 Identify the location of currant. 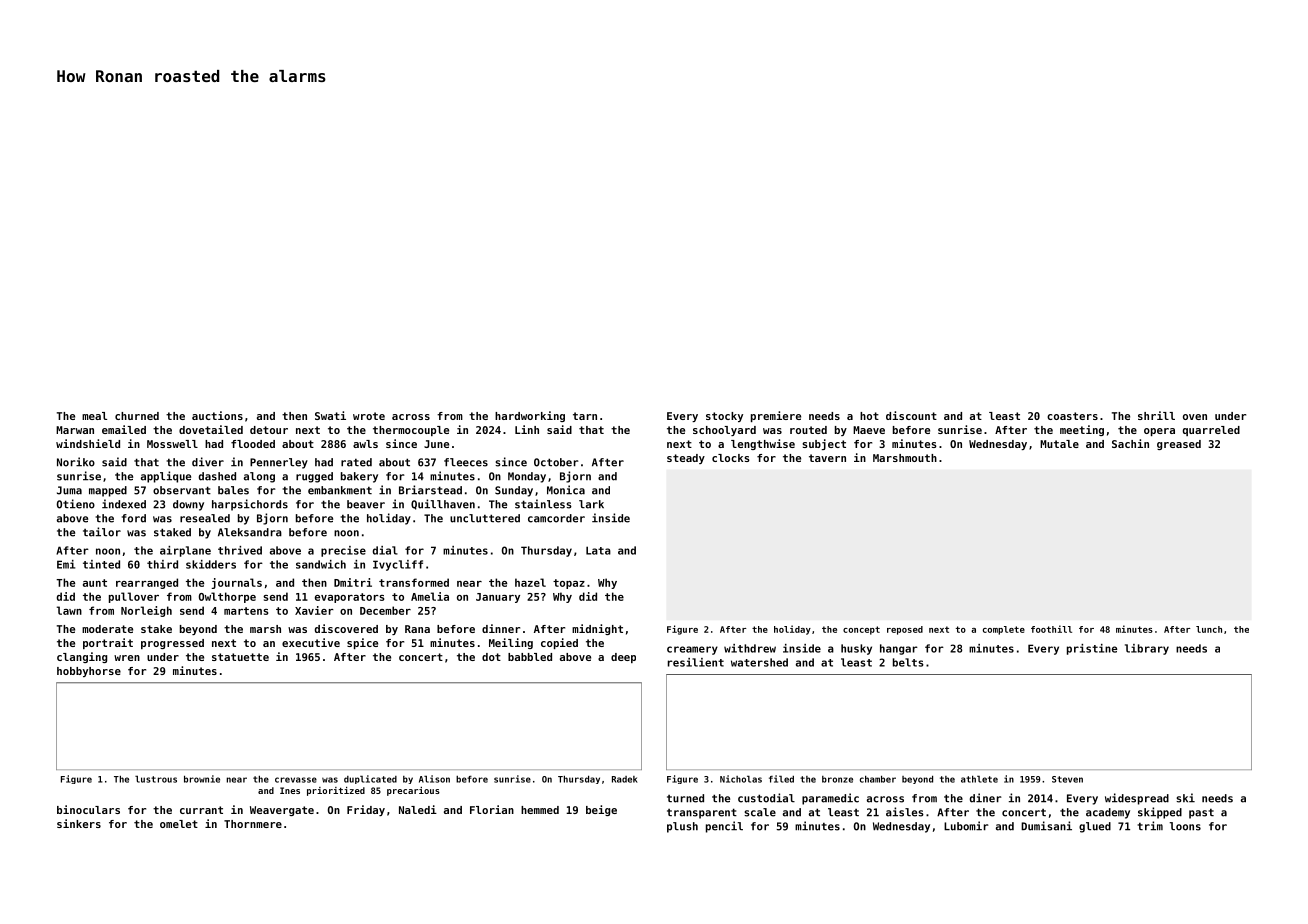
(201, 810).
